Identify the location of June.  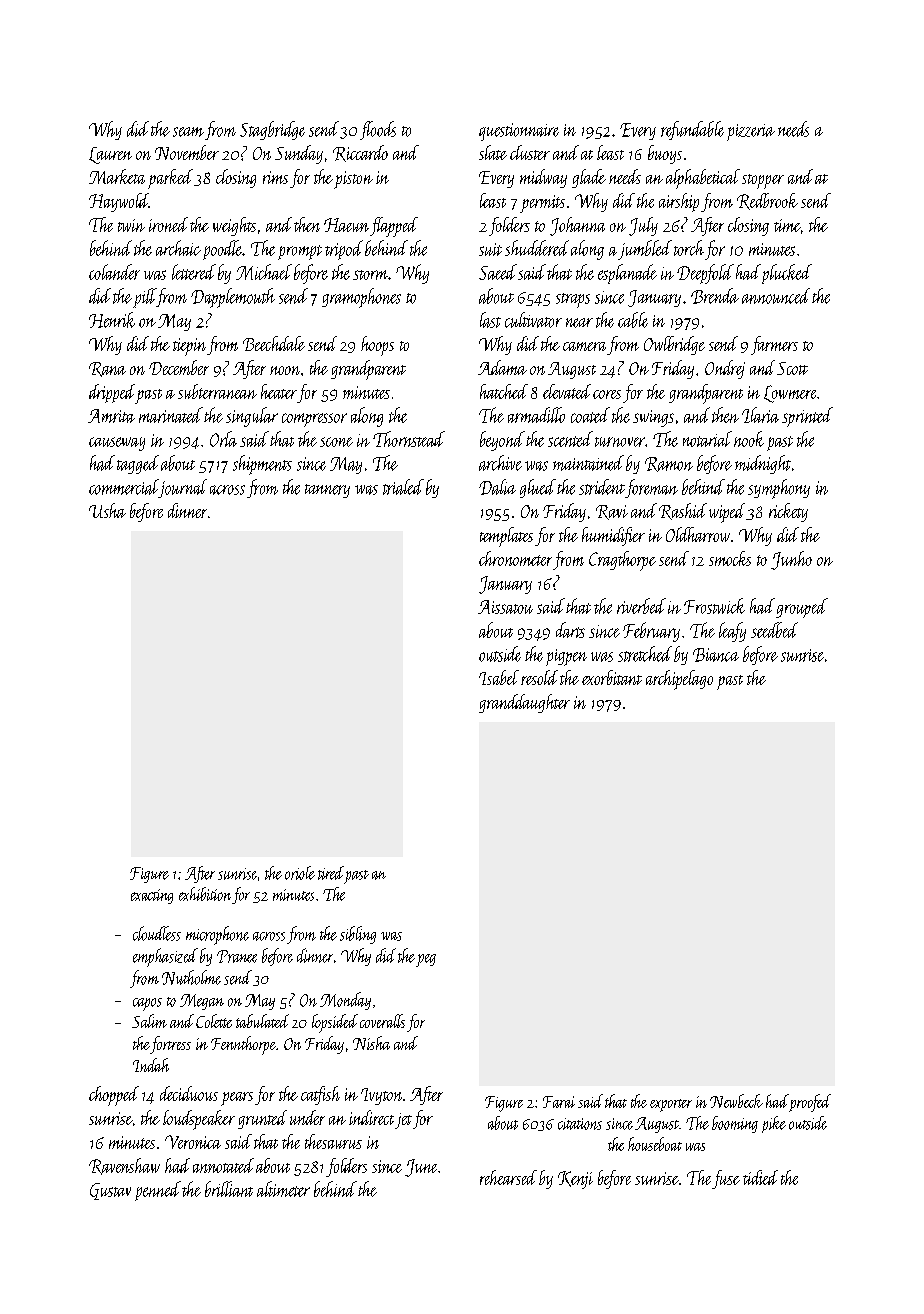
(421, 1168).
